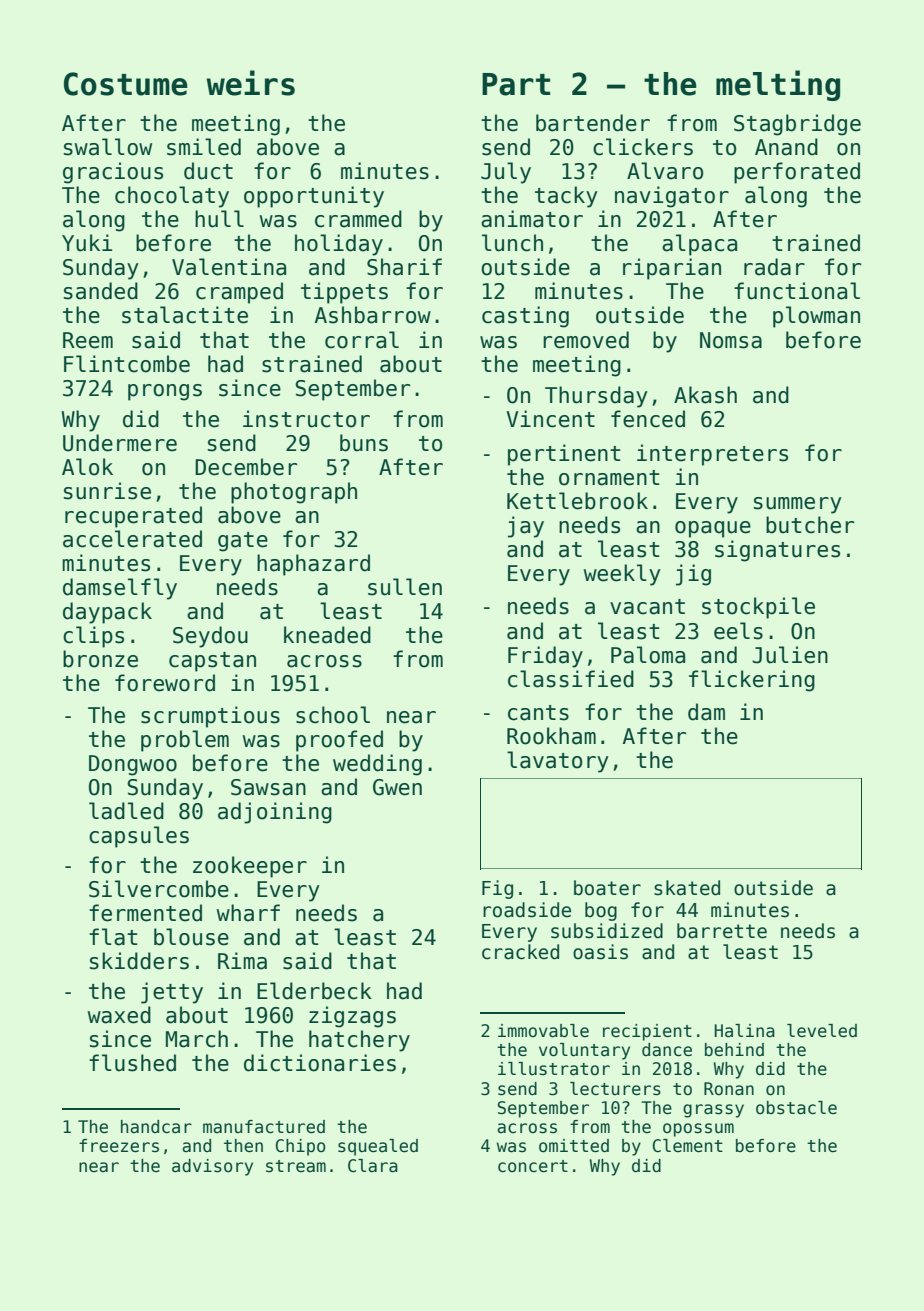 The width and height of the screenshot is (924, 1311). I want to click on ornament, so click(609, 478).
